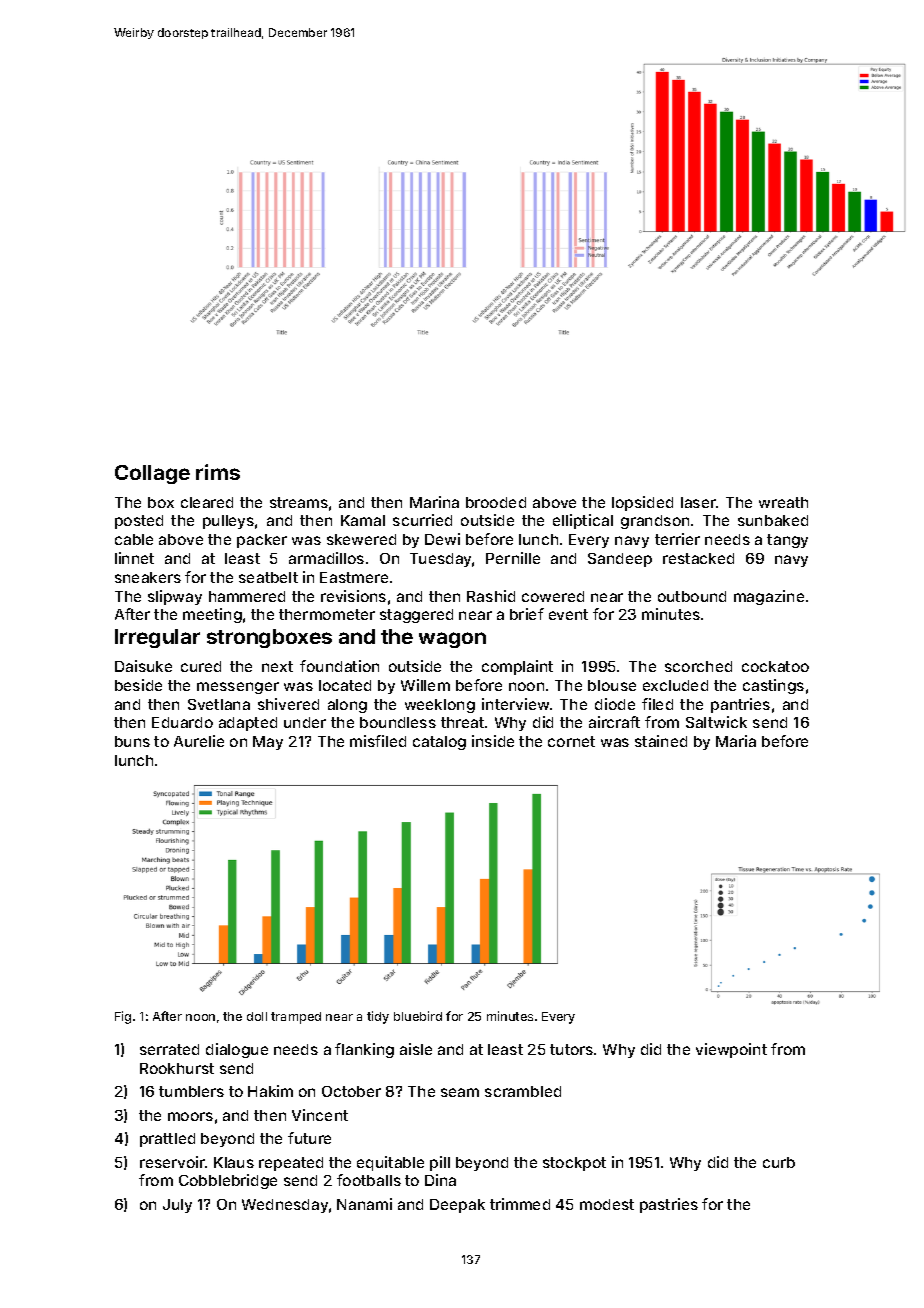 This screenshot has height=1308, width=924. Describe the element at coordinates (515, 704) in the screenshot. I see `interview` at that location.
